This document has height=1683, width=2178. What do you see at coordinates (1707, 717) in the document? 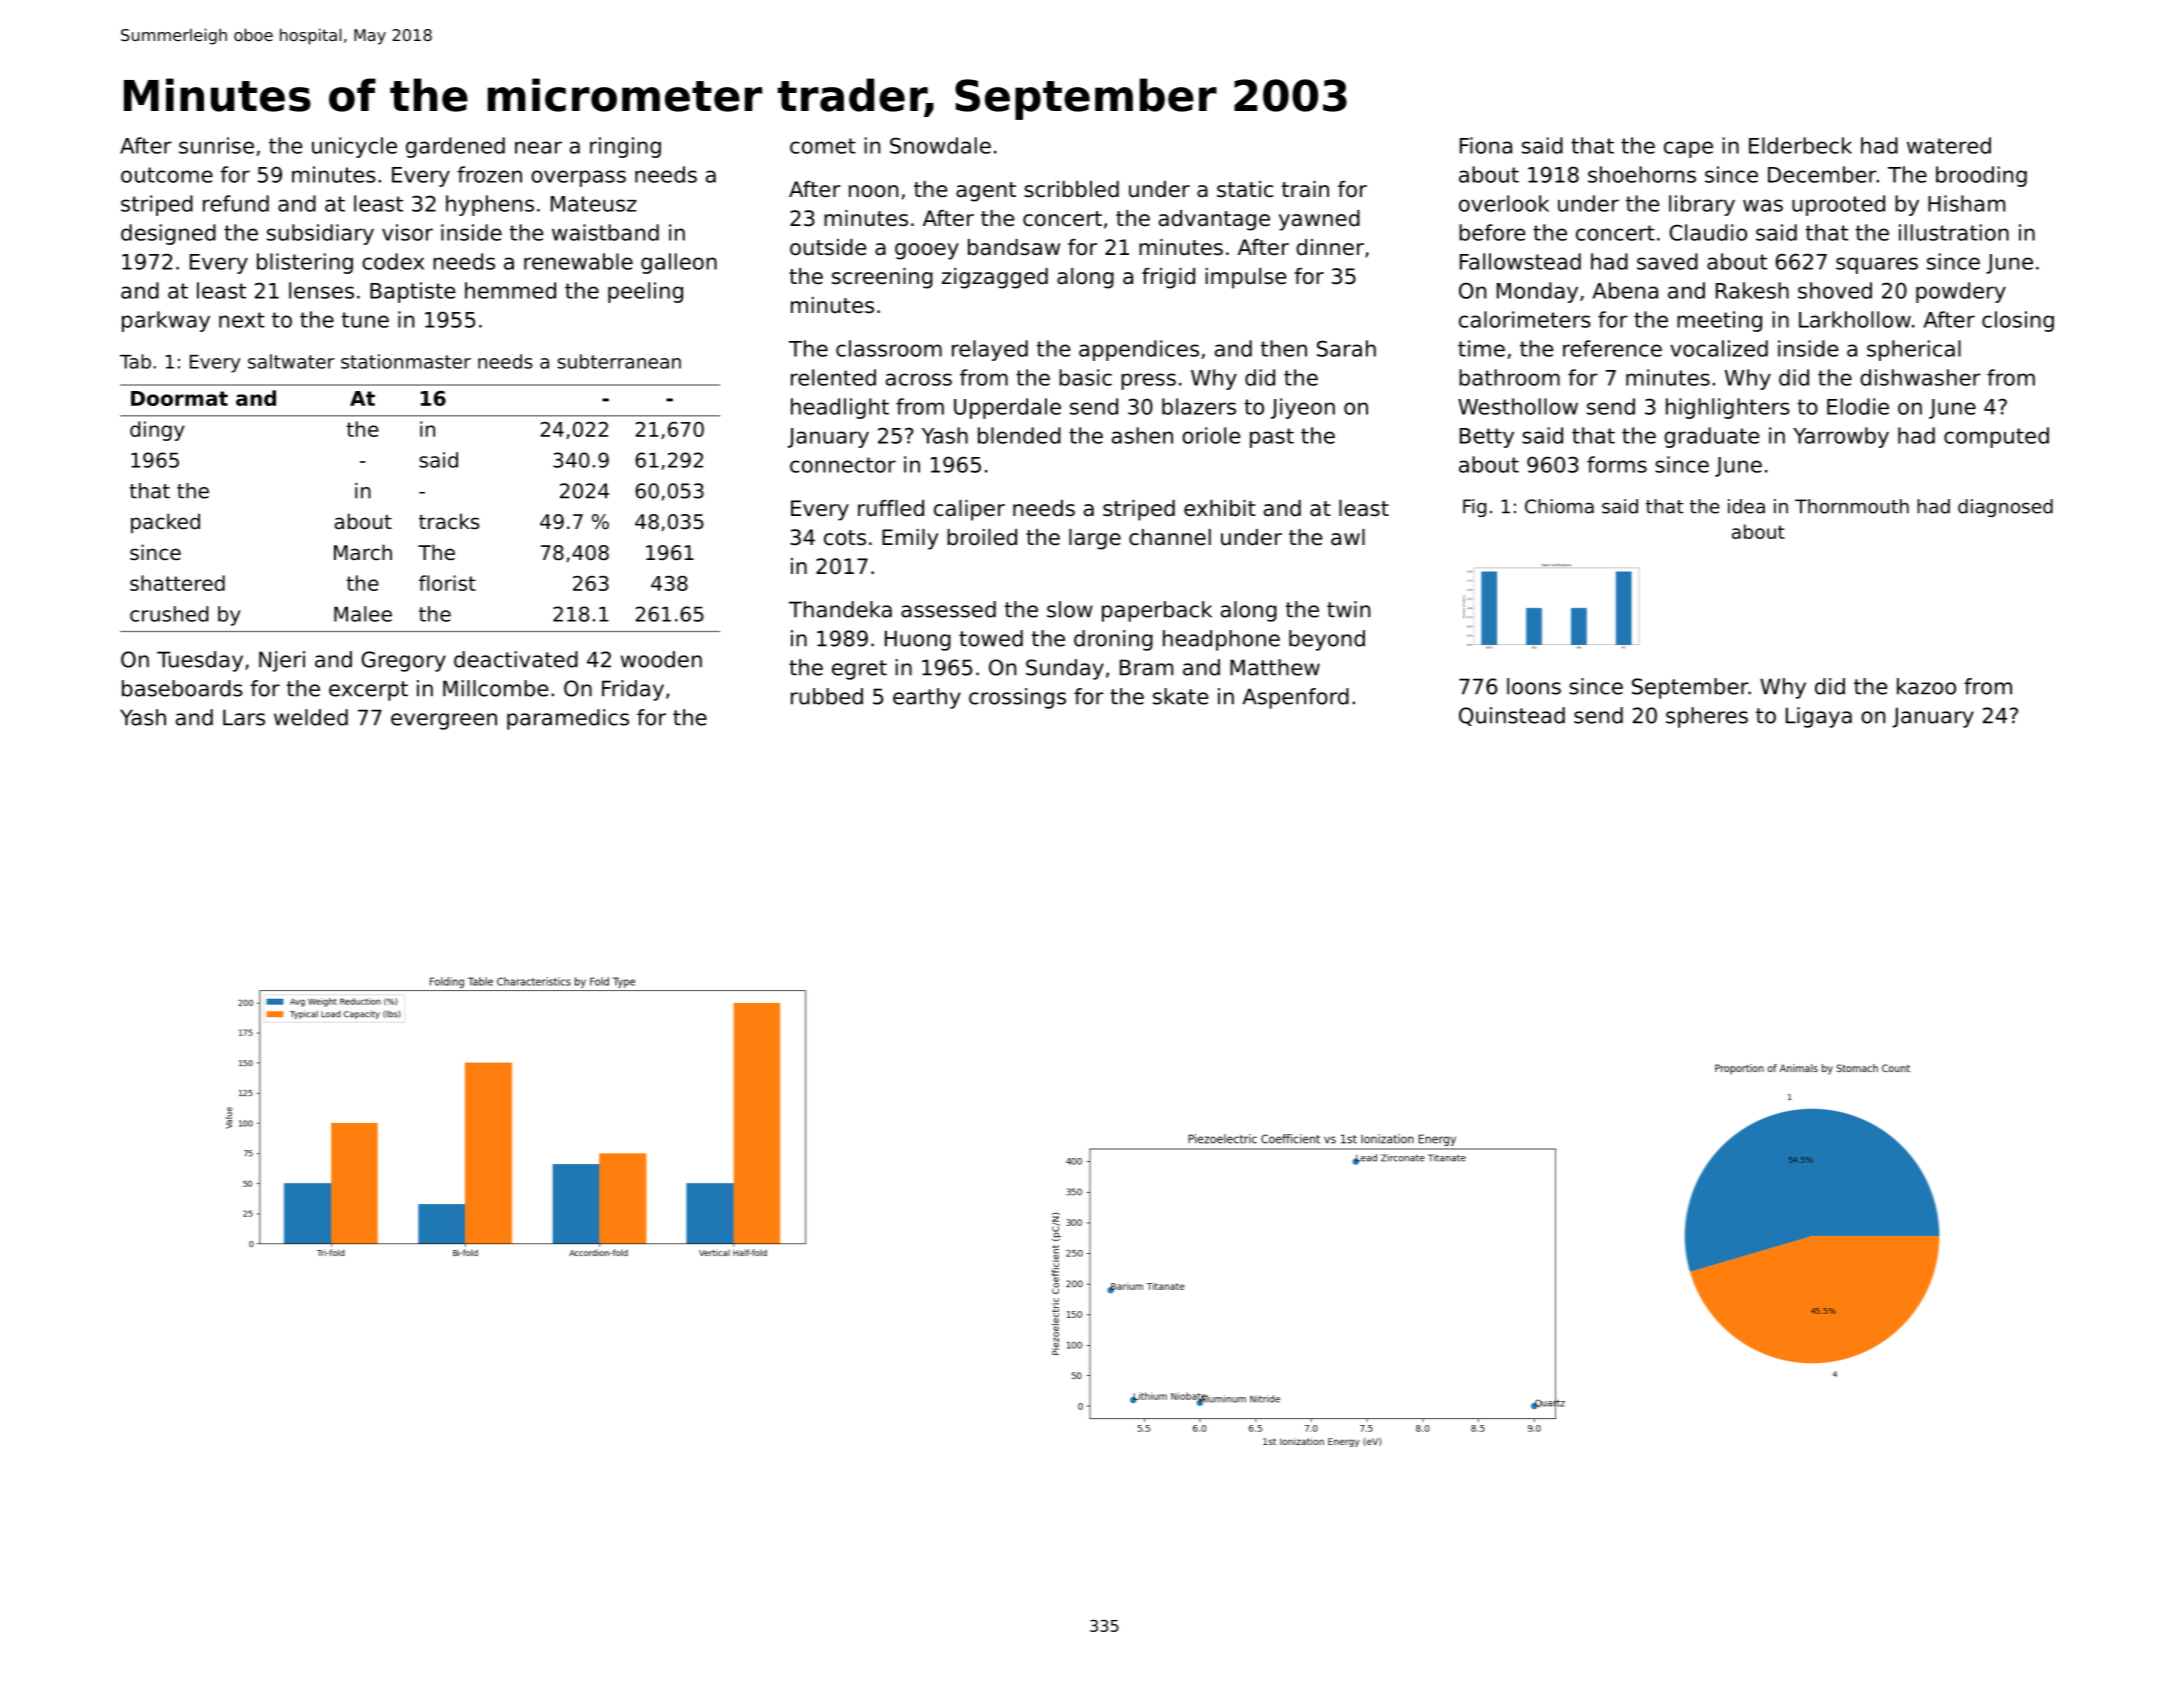
I see `spheres` at bounding box center [1707, 717].
